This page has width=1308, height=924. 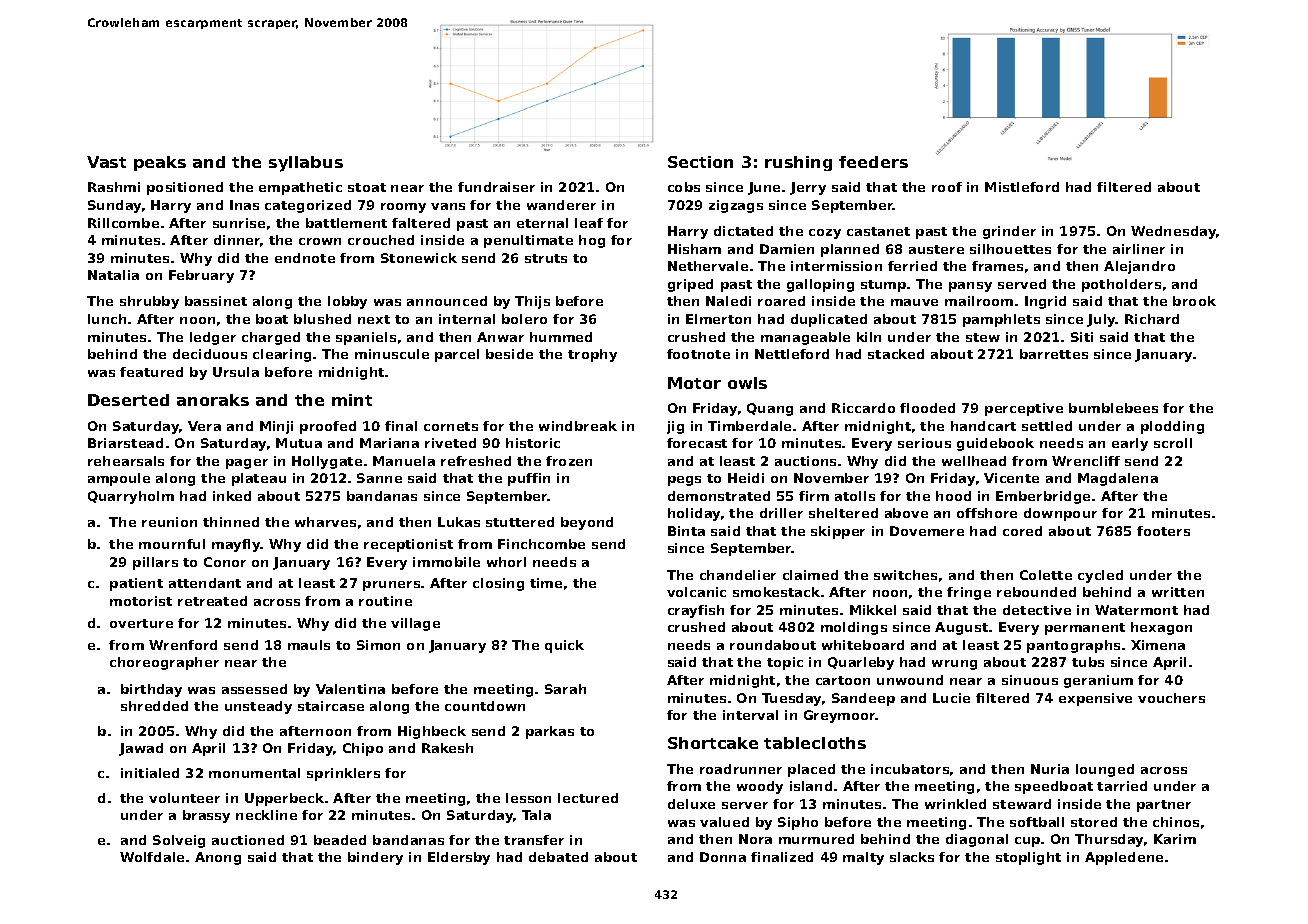 I want to click on Nethervale, so click(x=708, y=266).
